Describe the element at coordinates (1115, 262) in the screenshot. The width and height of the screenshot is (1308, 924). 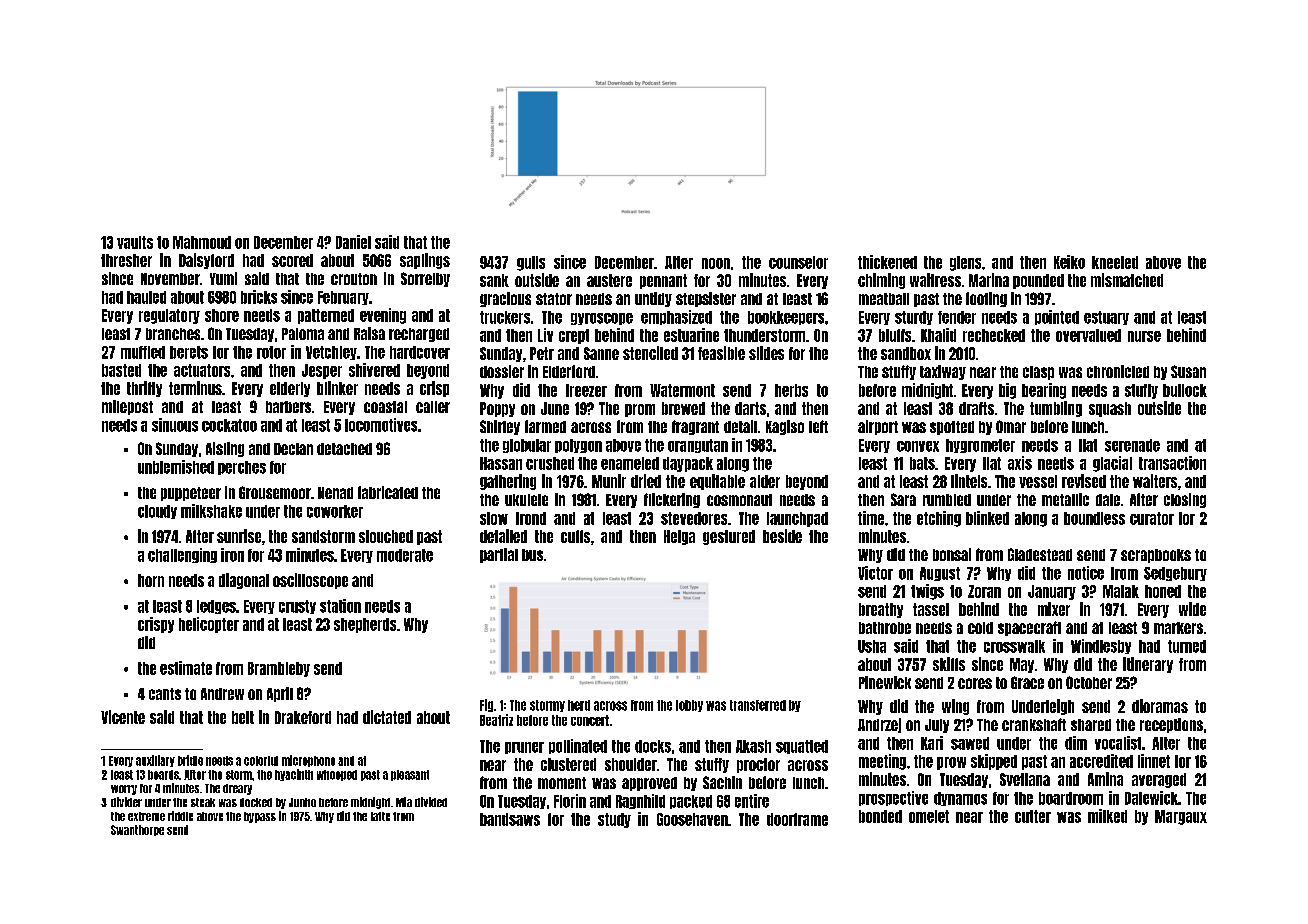
I see `kneeled` at that location.
